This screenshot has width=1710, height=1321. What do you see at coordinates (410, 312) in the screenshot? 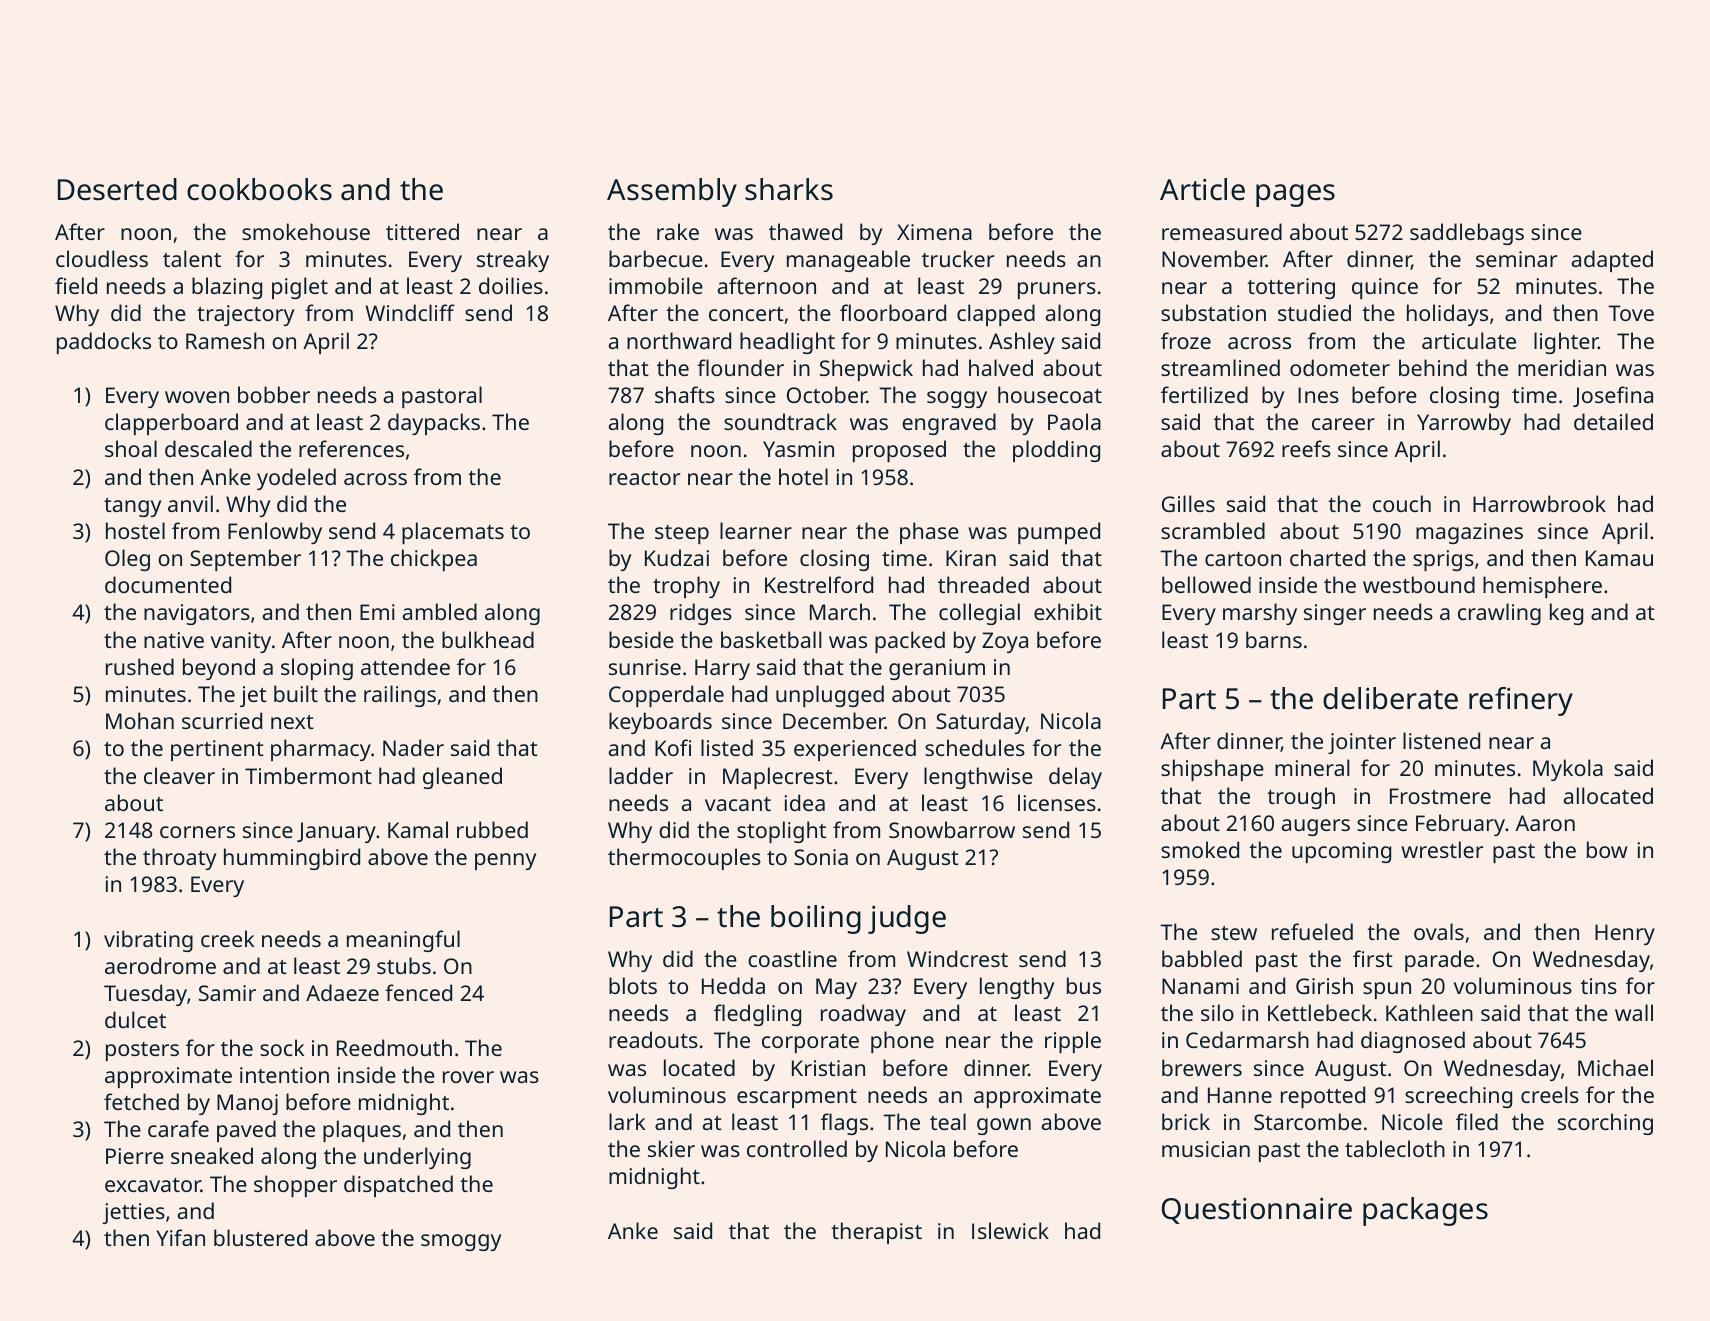
I see `Windcliff` at bounding box center [410, 312].
